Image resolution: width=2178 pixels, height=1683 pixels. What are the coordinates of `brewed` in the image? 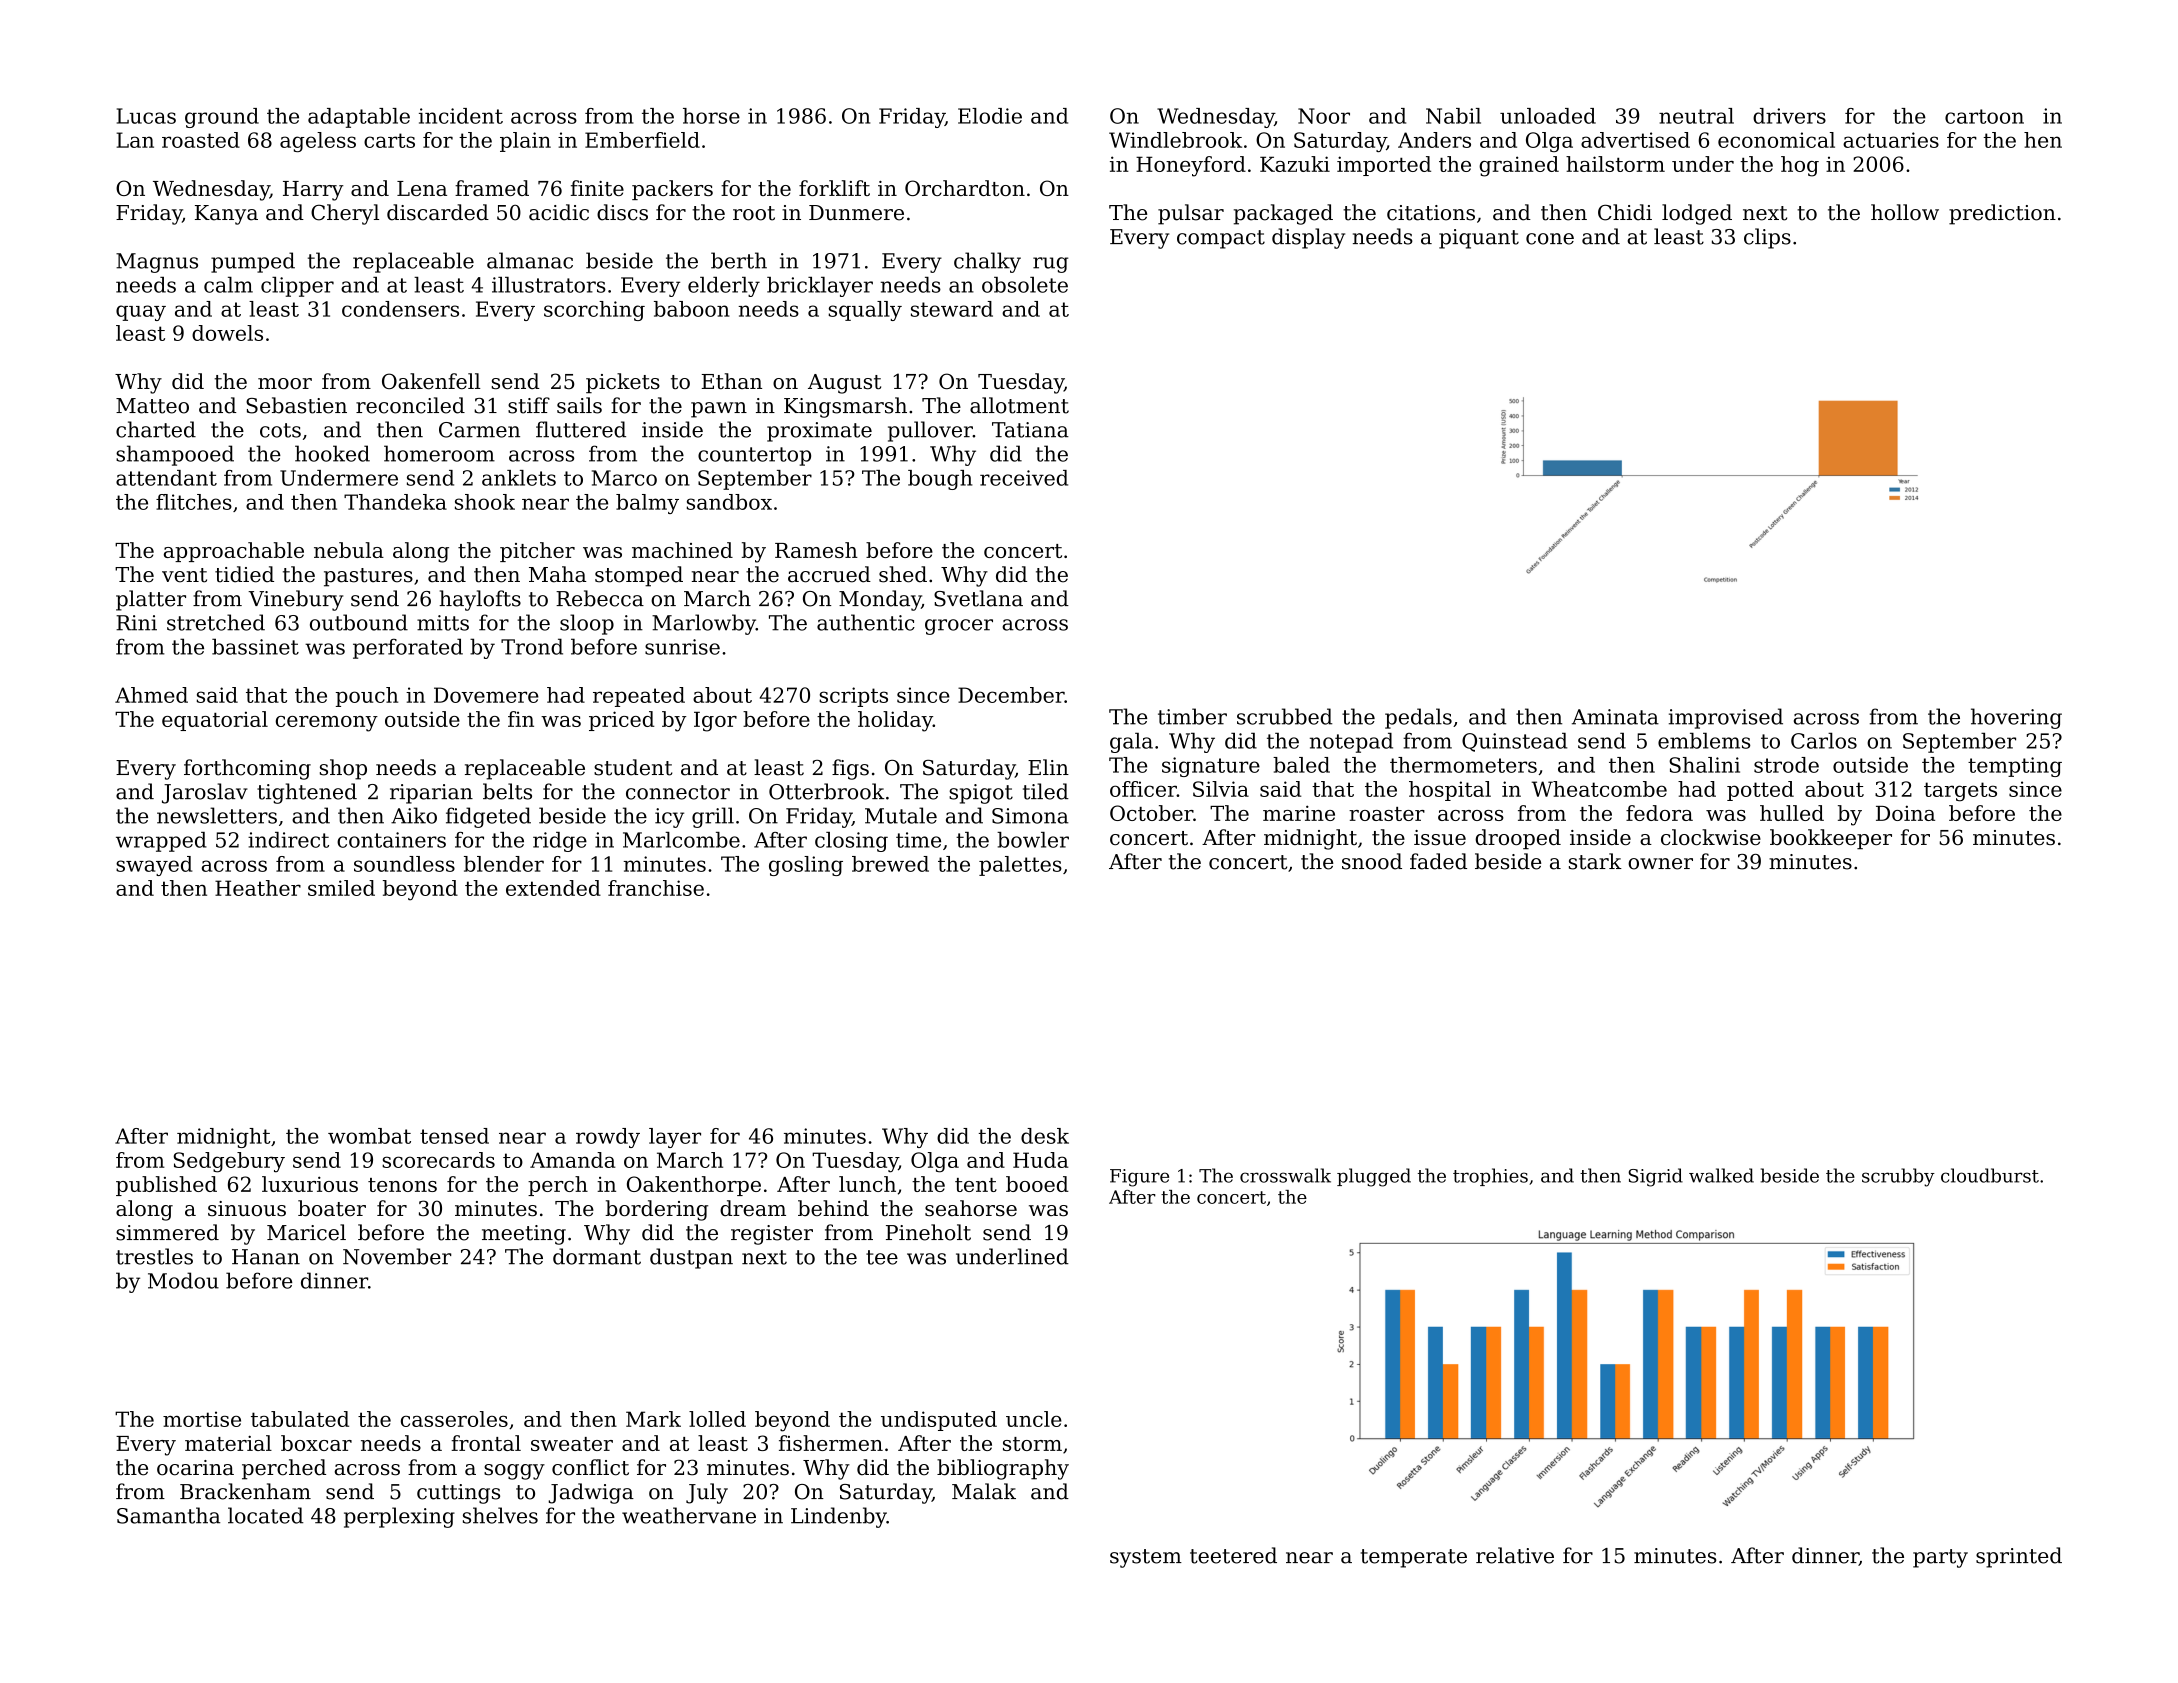 It's located at (890, 864).
